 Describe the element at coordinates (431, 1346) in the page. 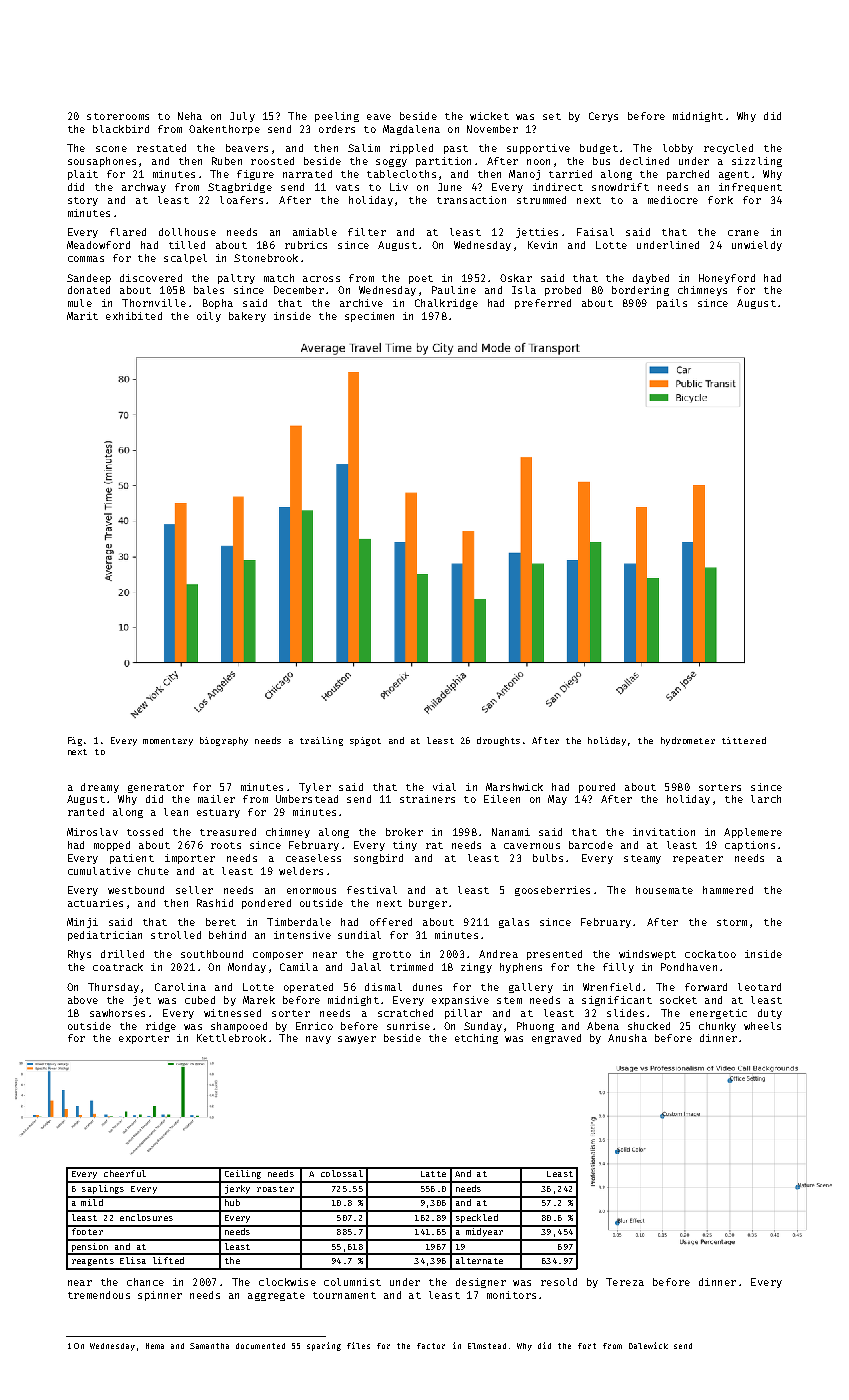

I see `factor` at that location.
